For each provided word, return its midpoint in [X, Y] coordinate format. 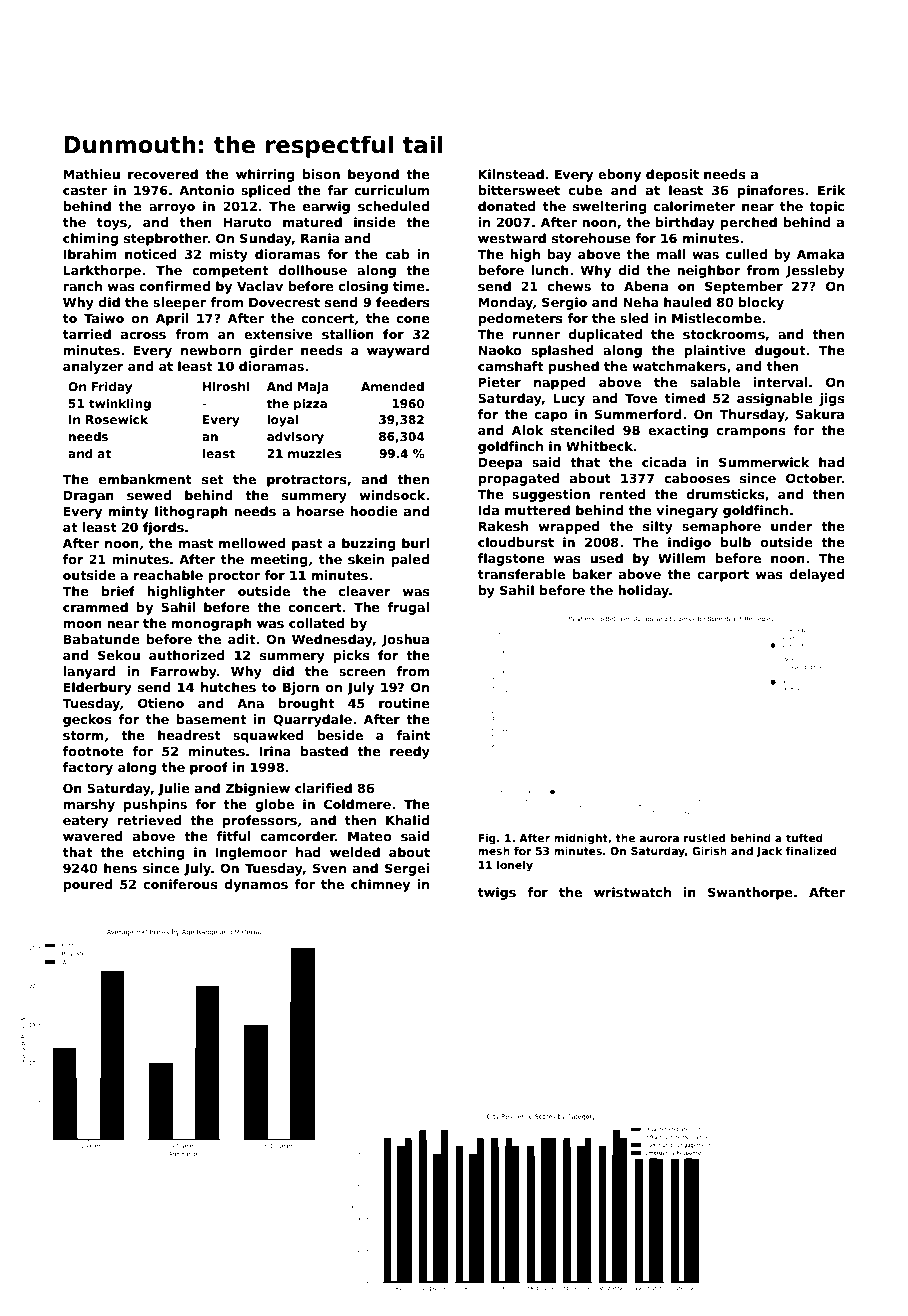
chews [569, 286]
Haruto [247, 222]
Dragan [88, 496]
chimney [380, 885]
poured [87, 885]
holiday [643, 591]
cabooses [697, 478]
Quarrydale [312, 720]
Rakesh [503, 526]
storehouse [591, 238]
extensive [278, 334]
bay [559, 255]
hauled [687, 302]
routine [404, 703]
